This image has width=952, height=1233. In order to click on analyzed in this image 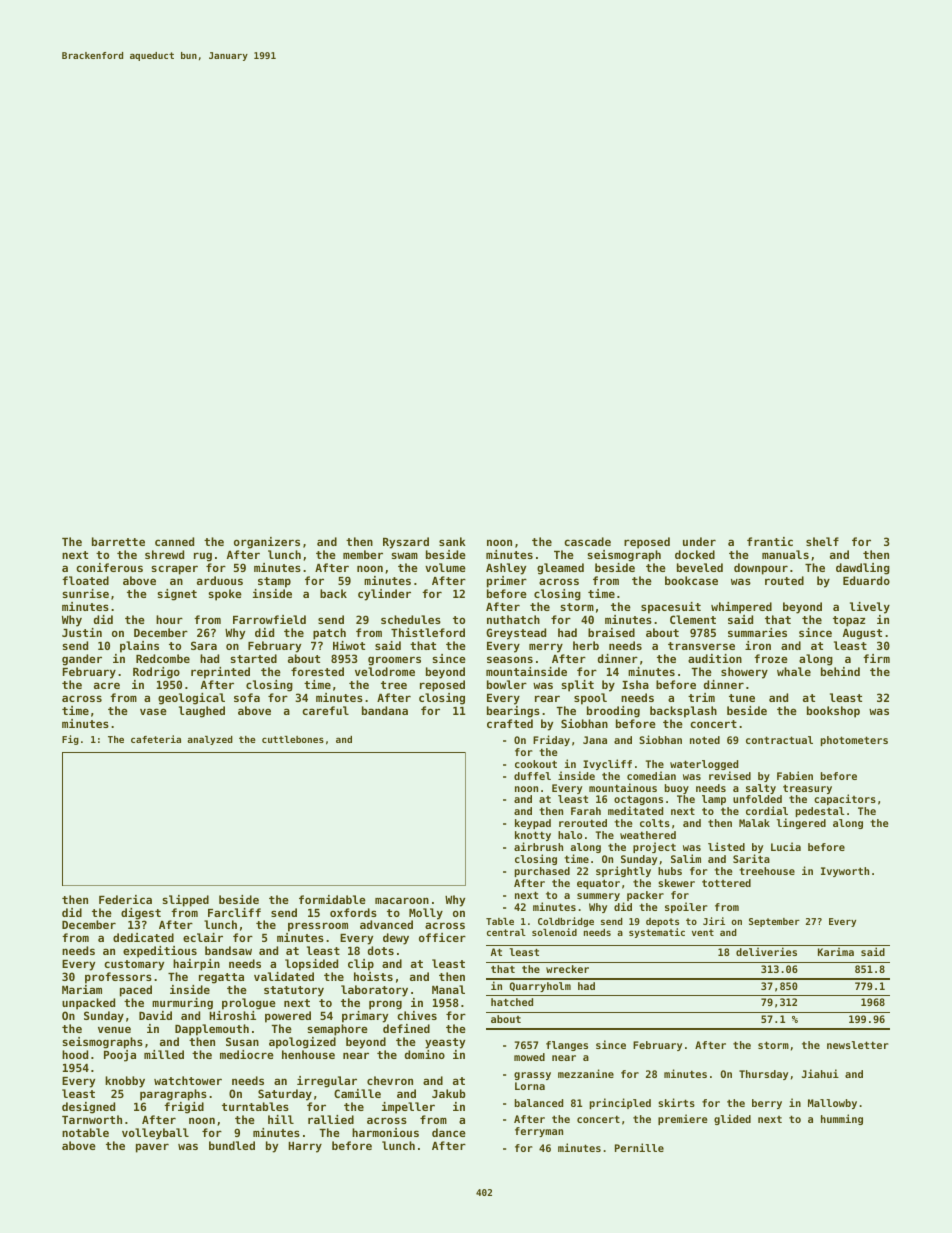, I will do `click(210, 740)`.
